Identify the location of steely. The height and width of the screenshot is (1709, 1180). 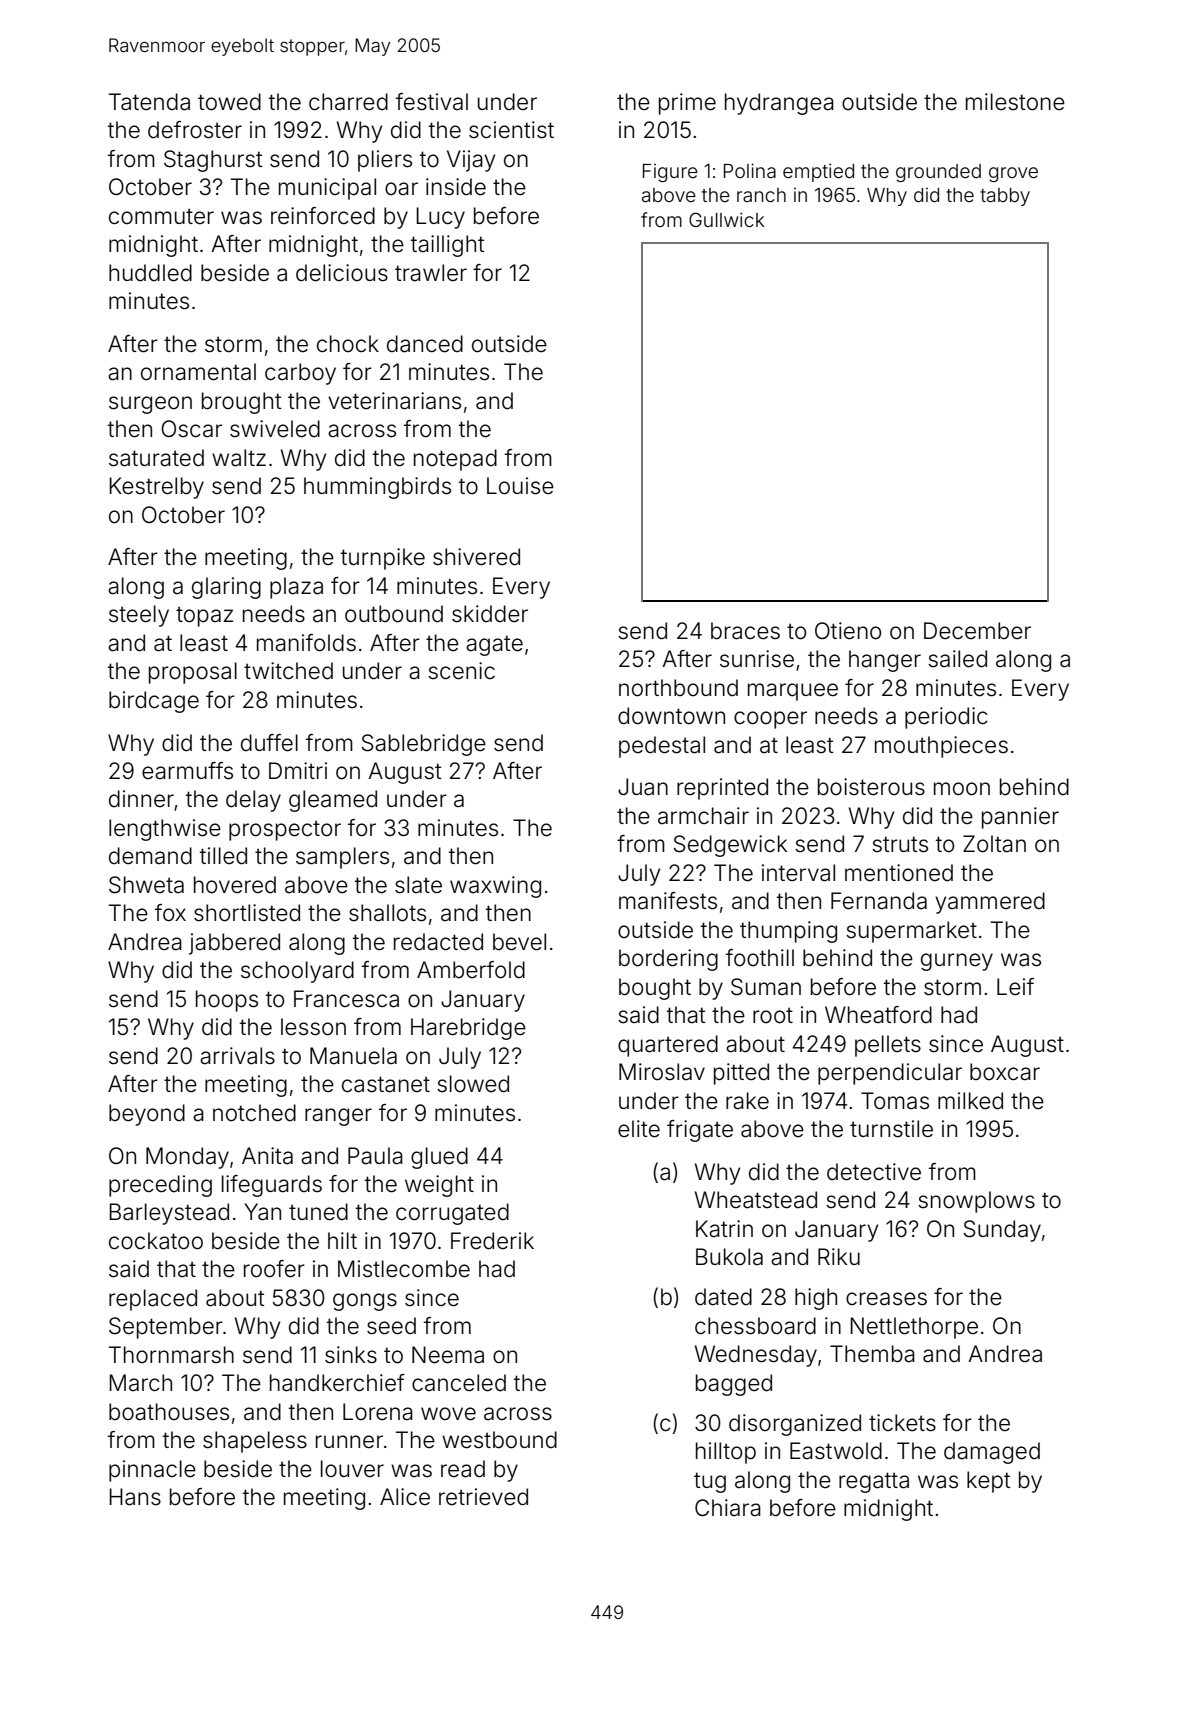
(139, 616).
